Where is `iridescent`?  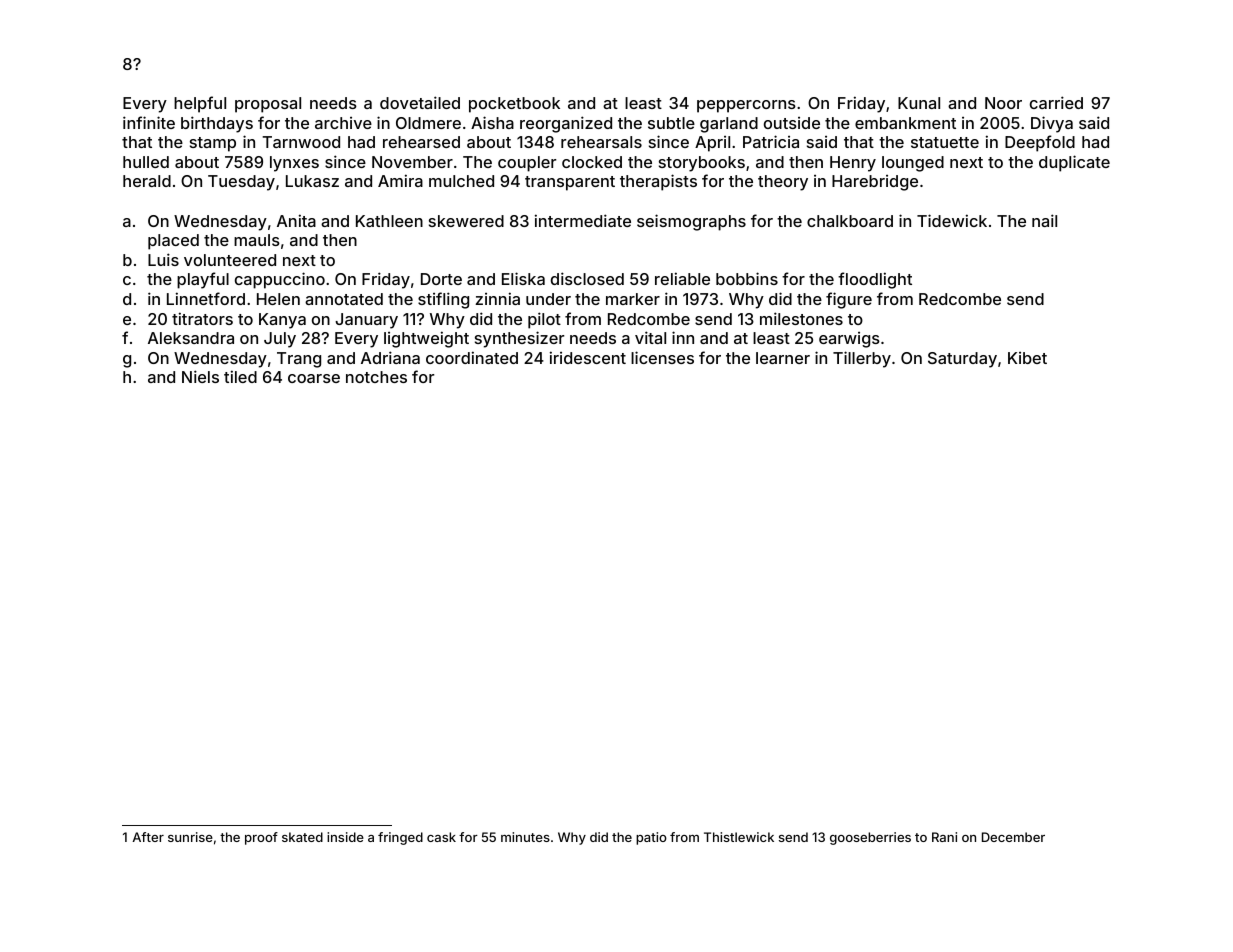 iridescent is located at coordinates (588, 357).
